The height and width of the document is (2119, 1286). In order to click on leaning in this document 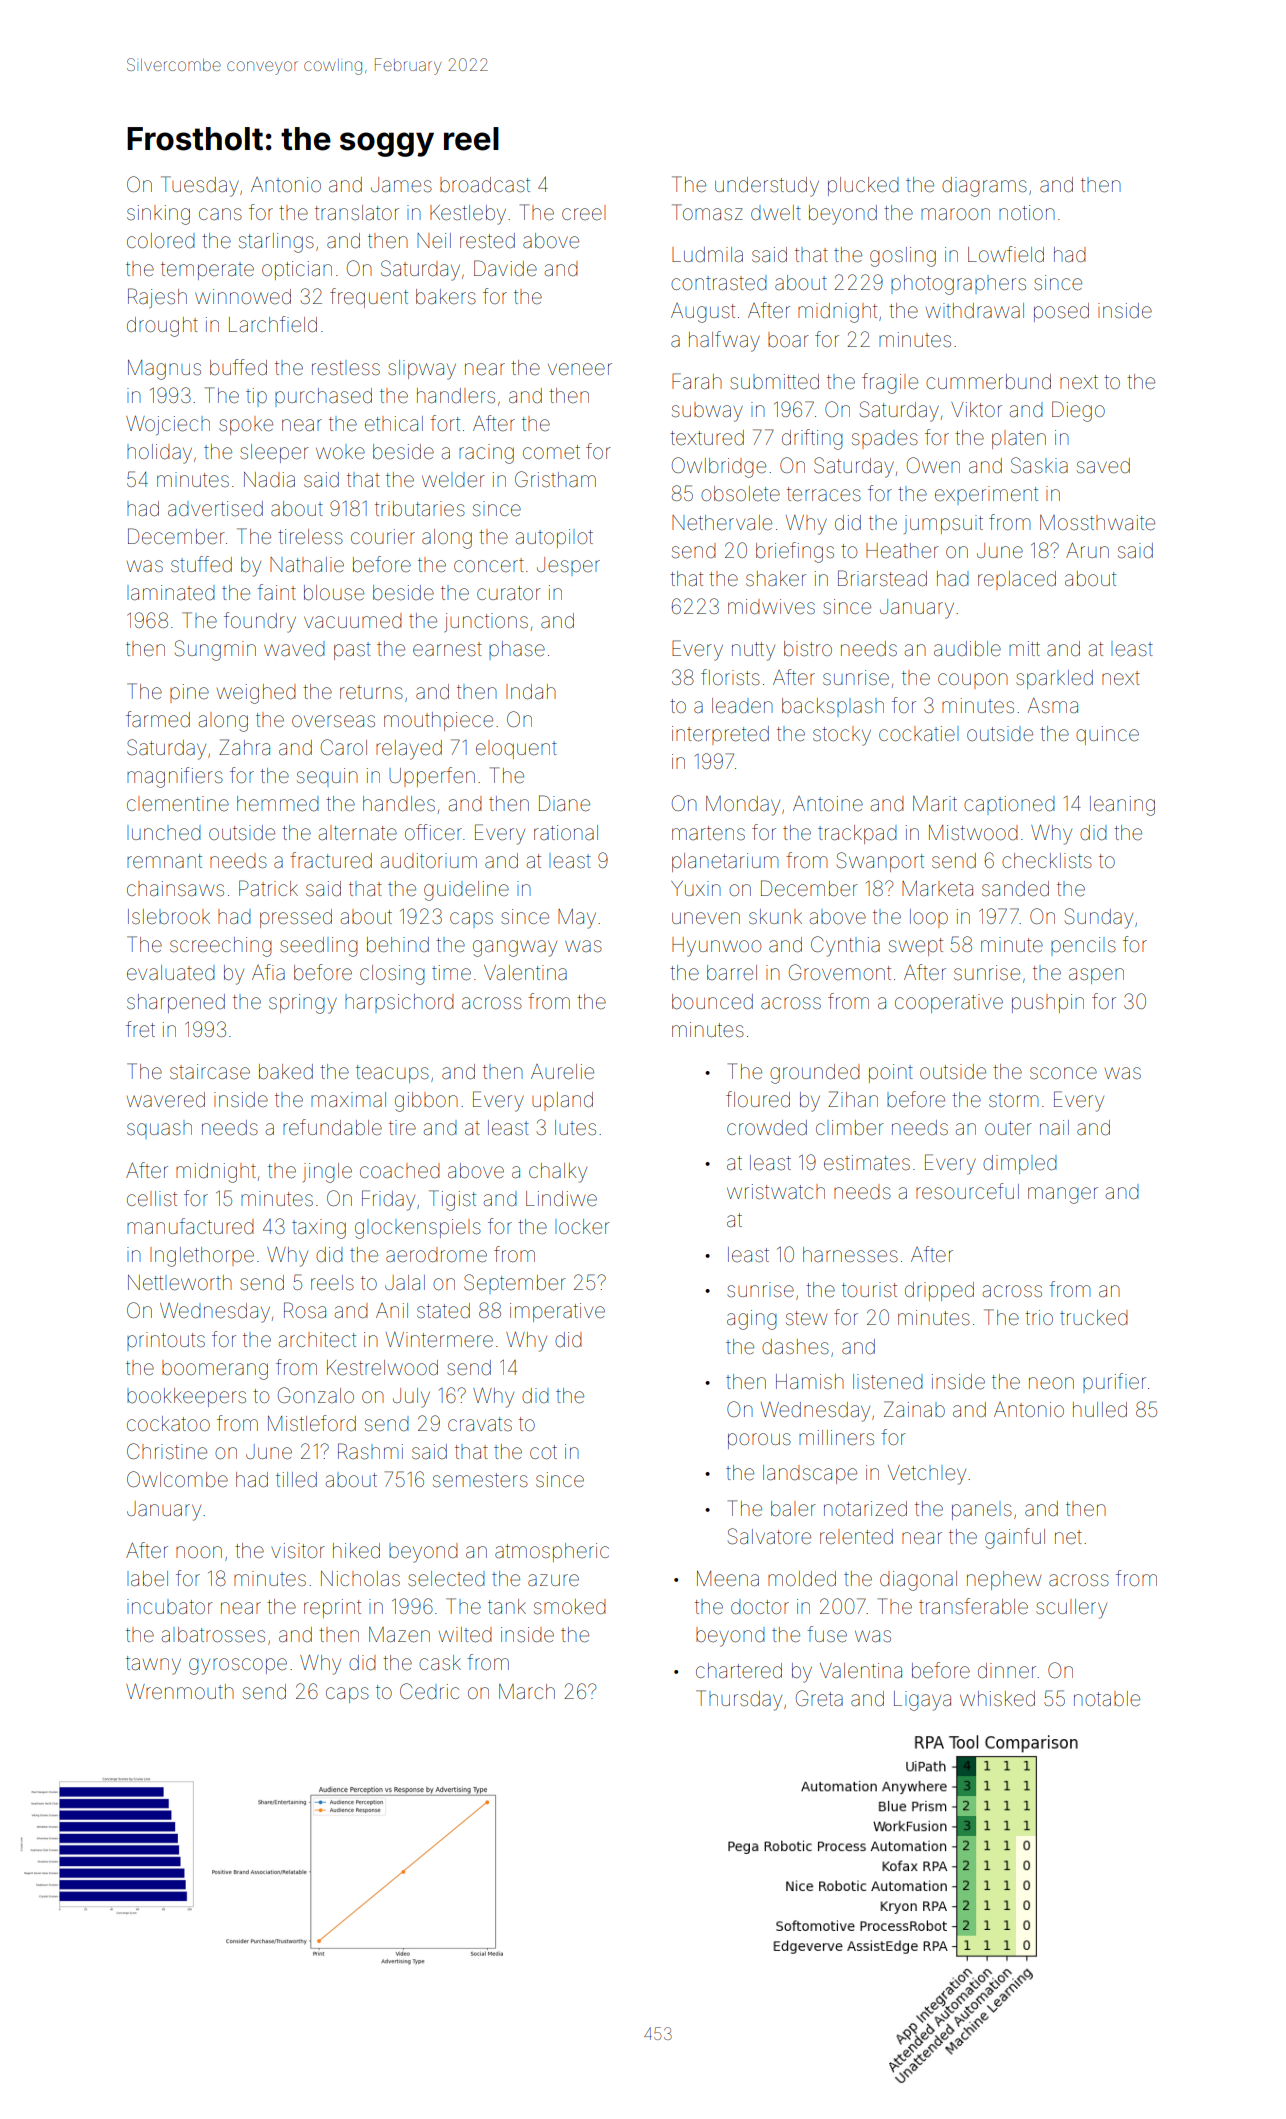, I will do `click(1122, 806)`.
